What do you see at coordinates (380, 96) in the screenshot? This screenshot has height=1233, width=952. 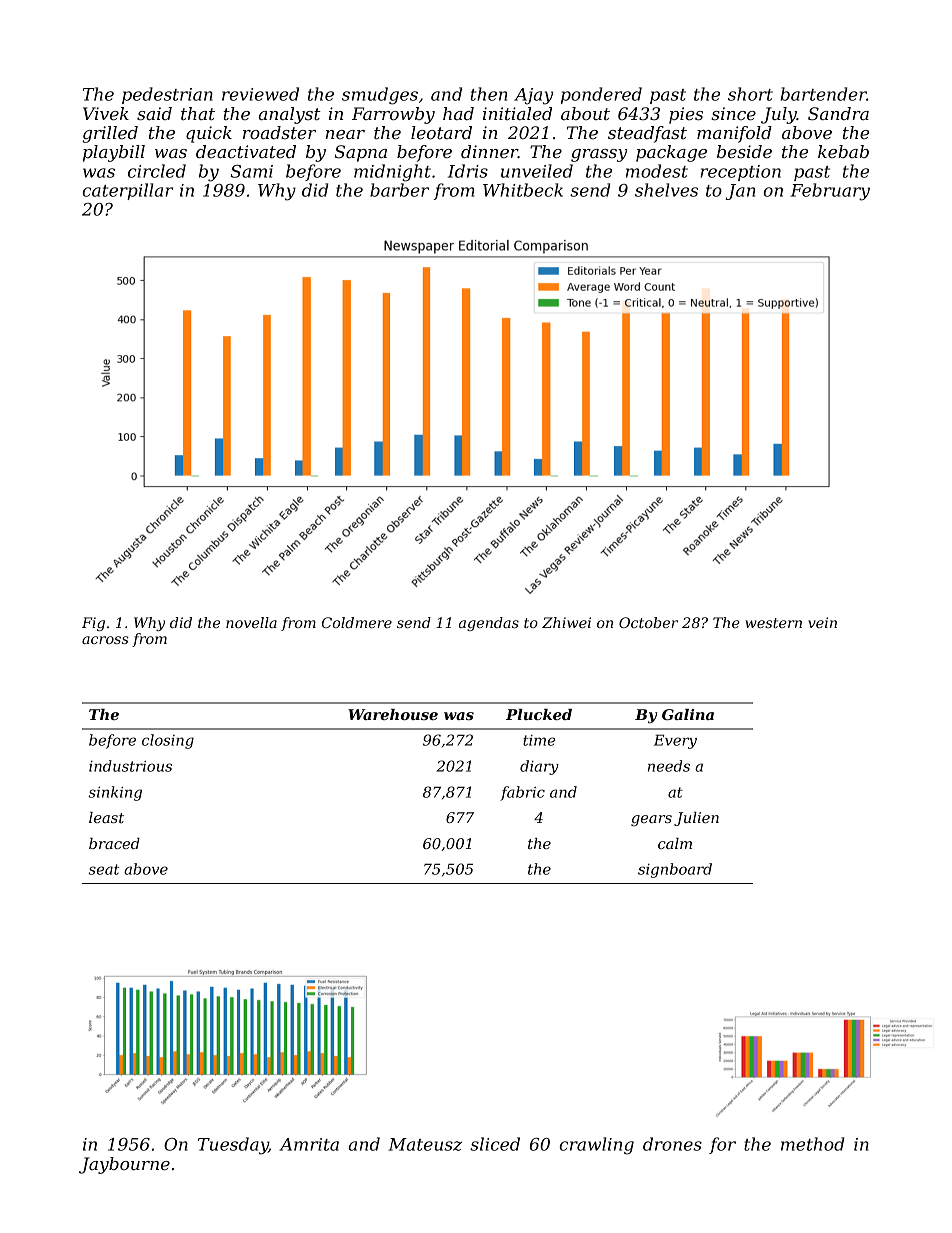 I see `smudges` at bounding box center [380, 96].
